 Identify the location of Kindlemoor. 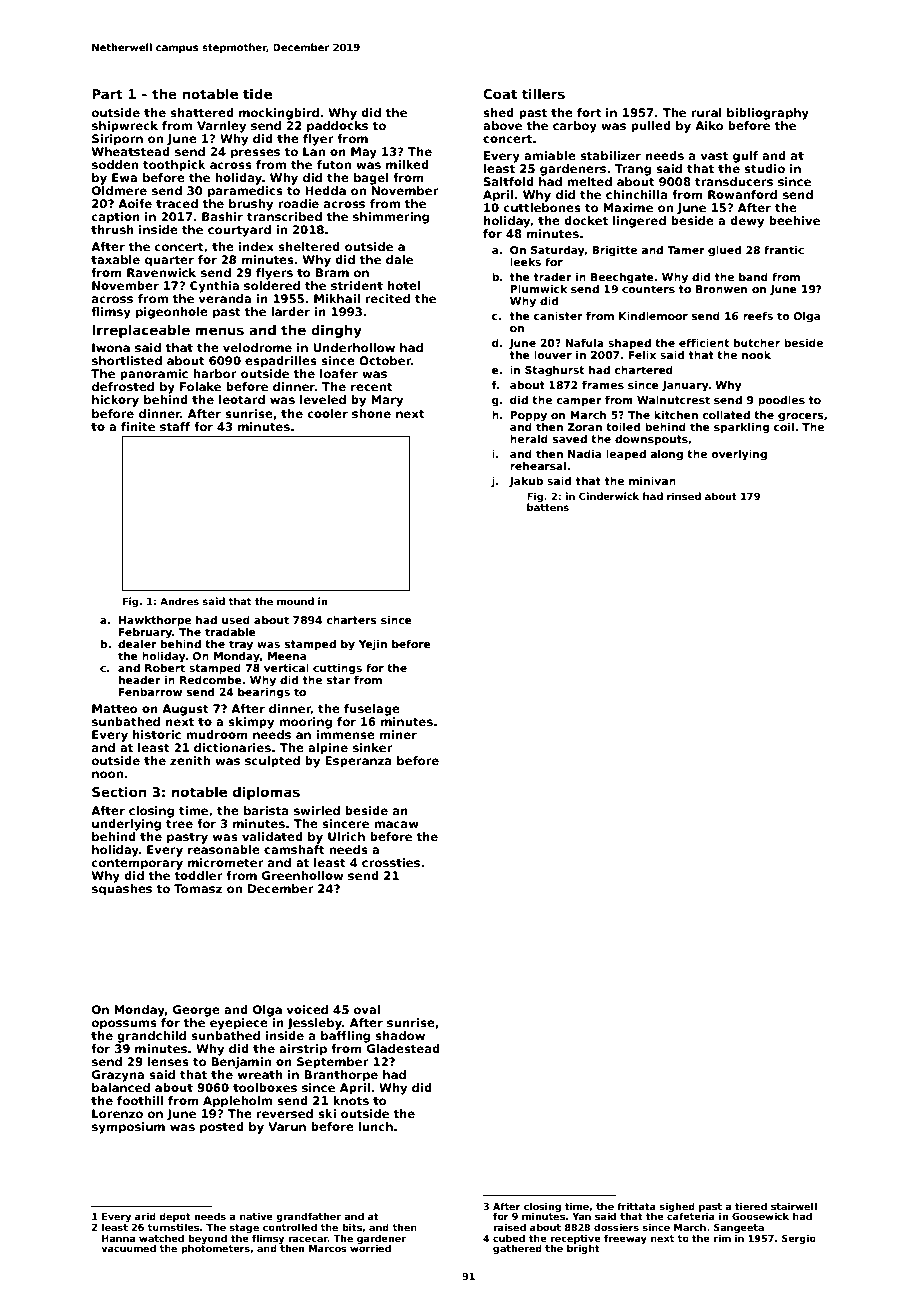
(653, 316).
